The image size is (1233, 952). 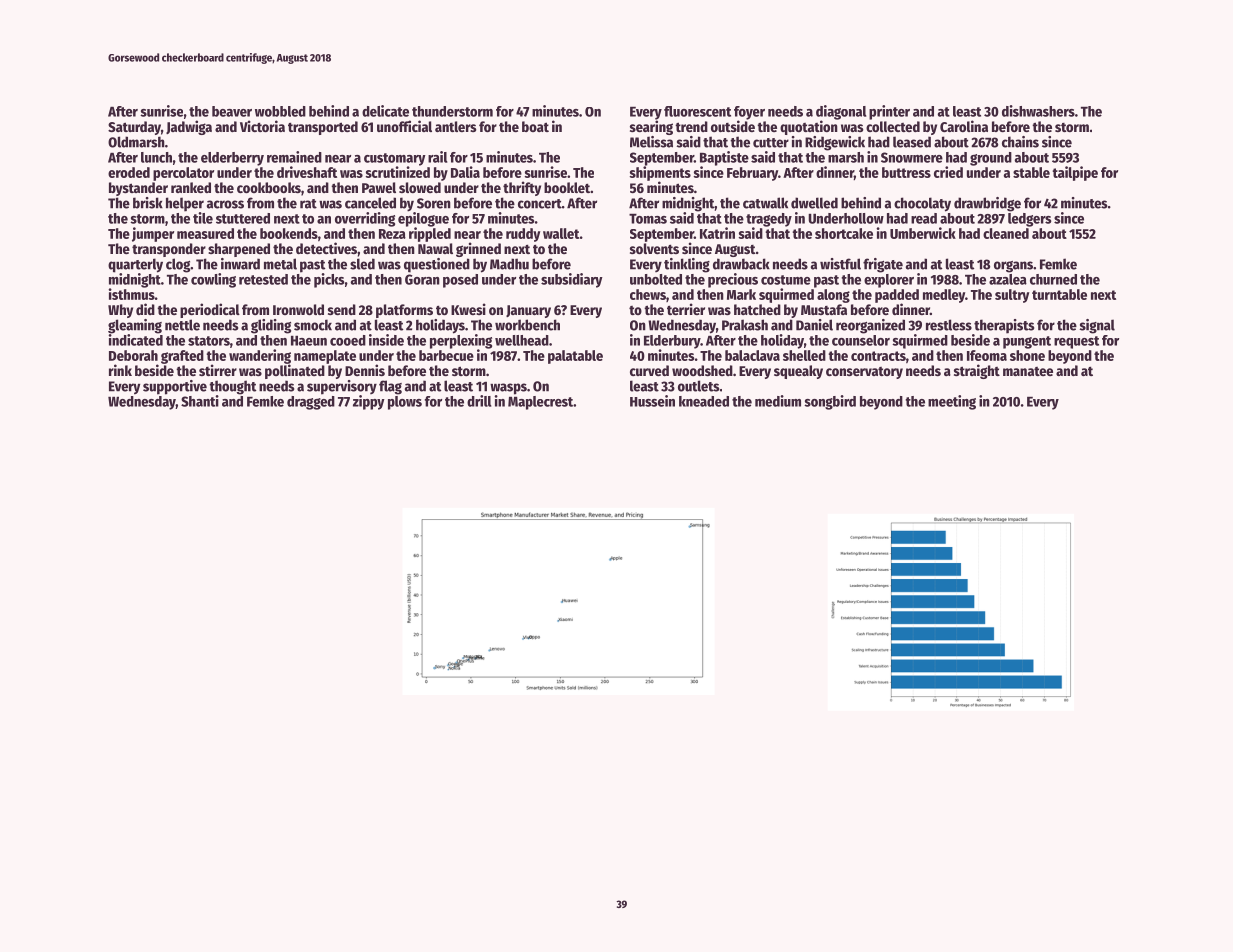 What do you see at coordinates (200, 401) in the screenshot?
I see `Shanti` at bounding box center [200, 401].
